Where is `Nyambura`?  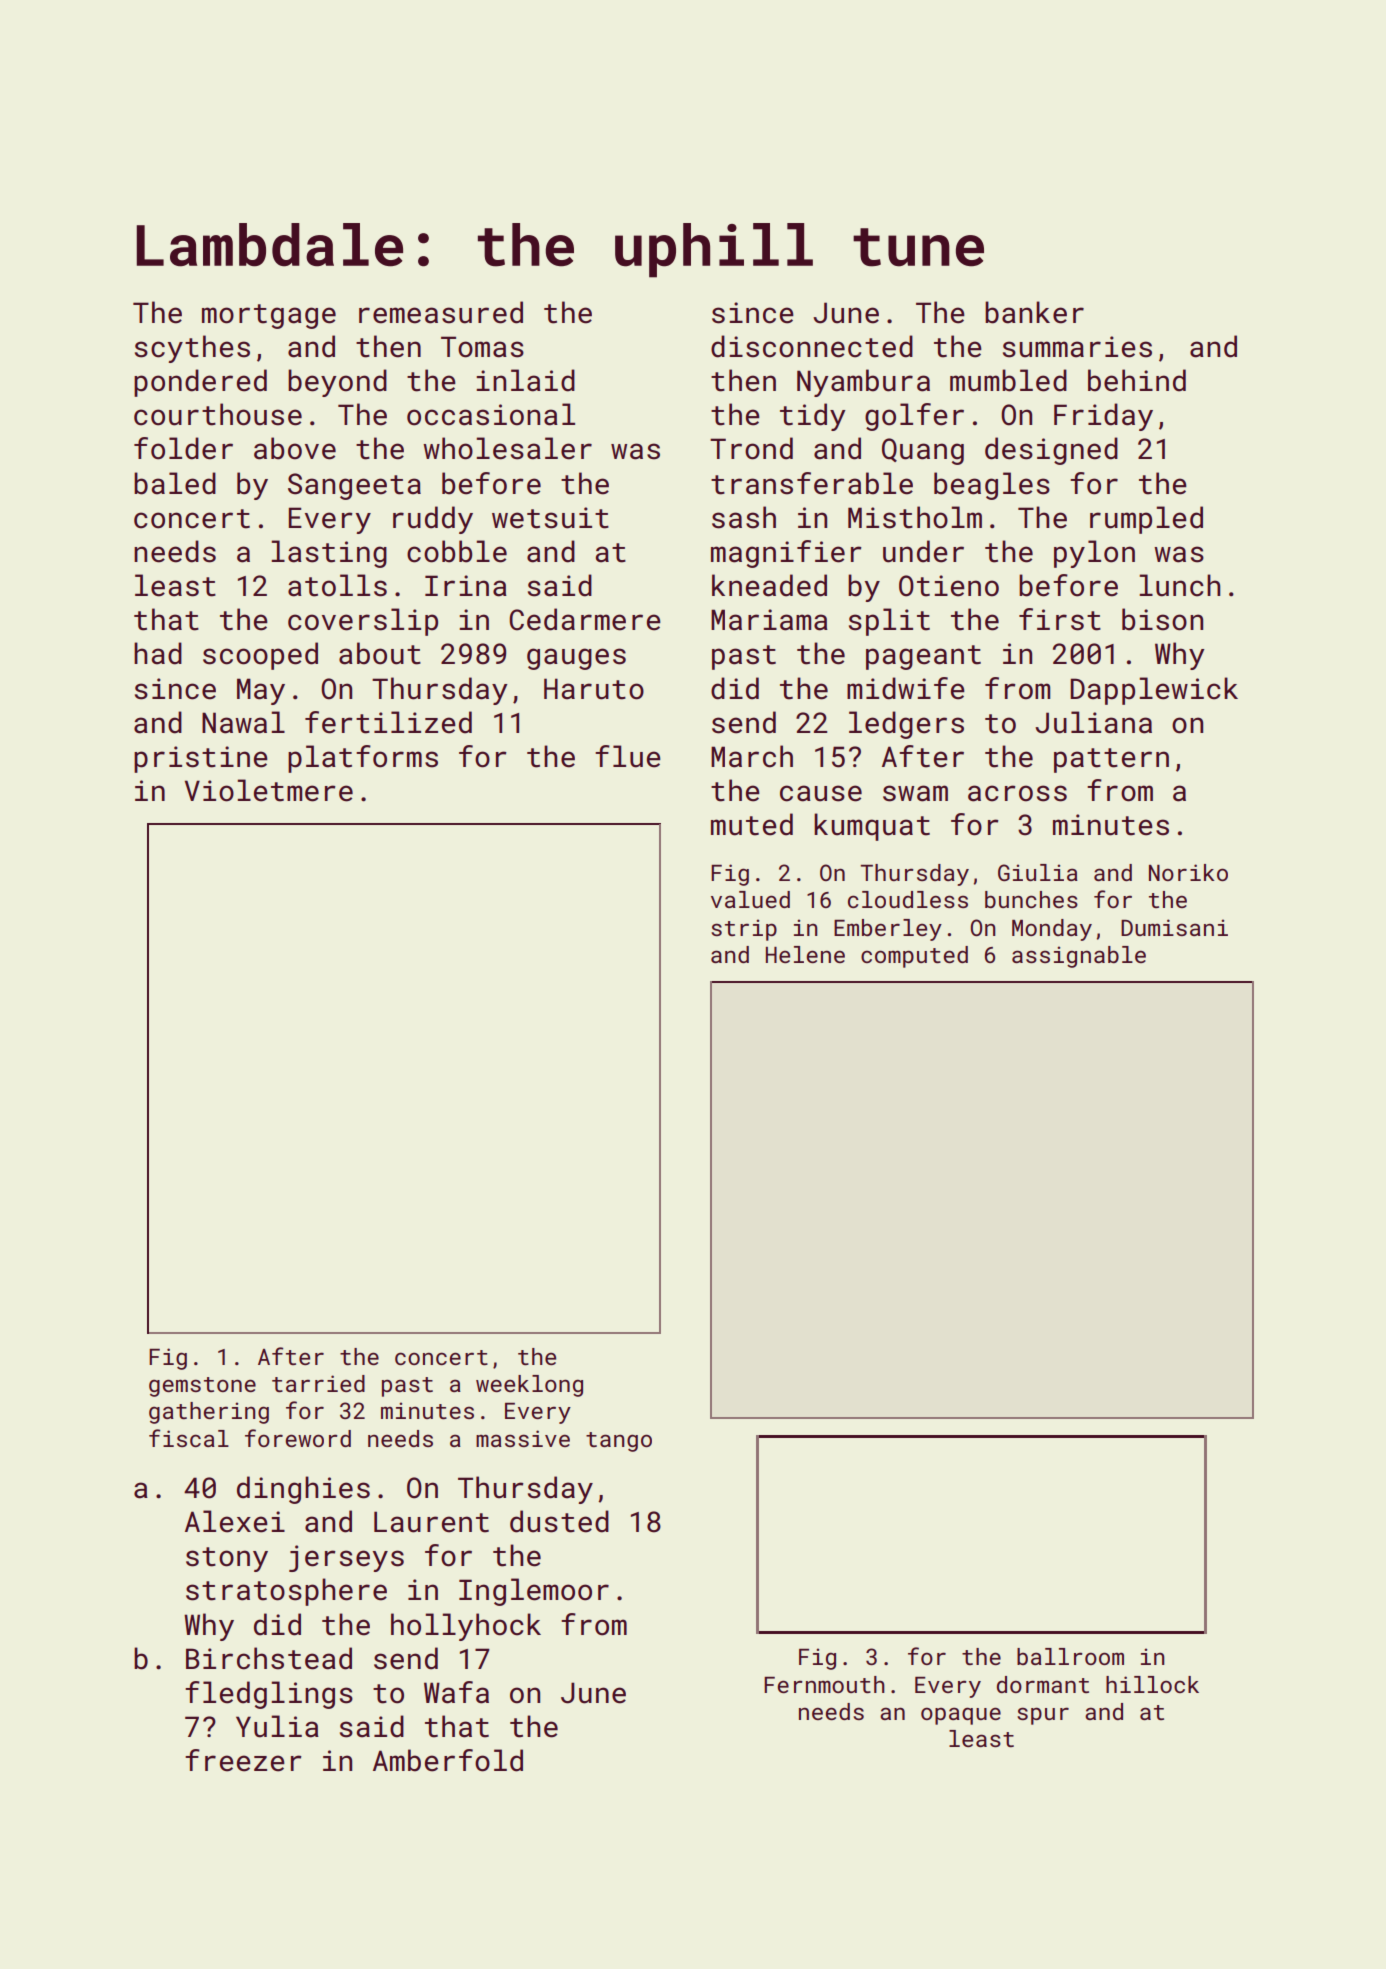 Nyambura is located at coordinates (863, 383).
